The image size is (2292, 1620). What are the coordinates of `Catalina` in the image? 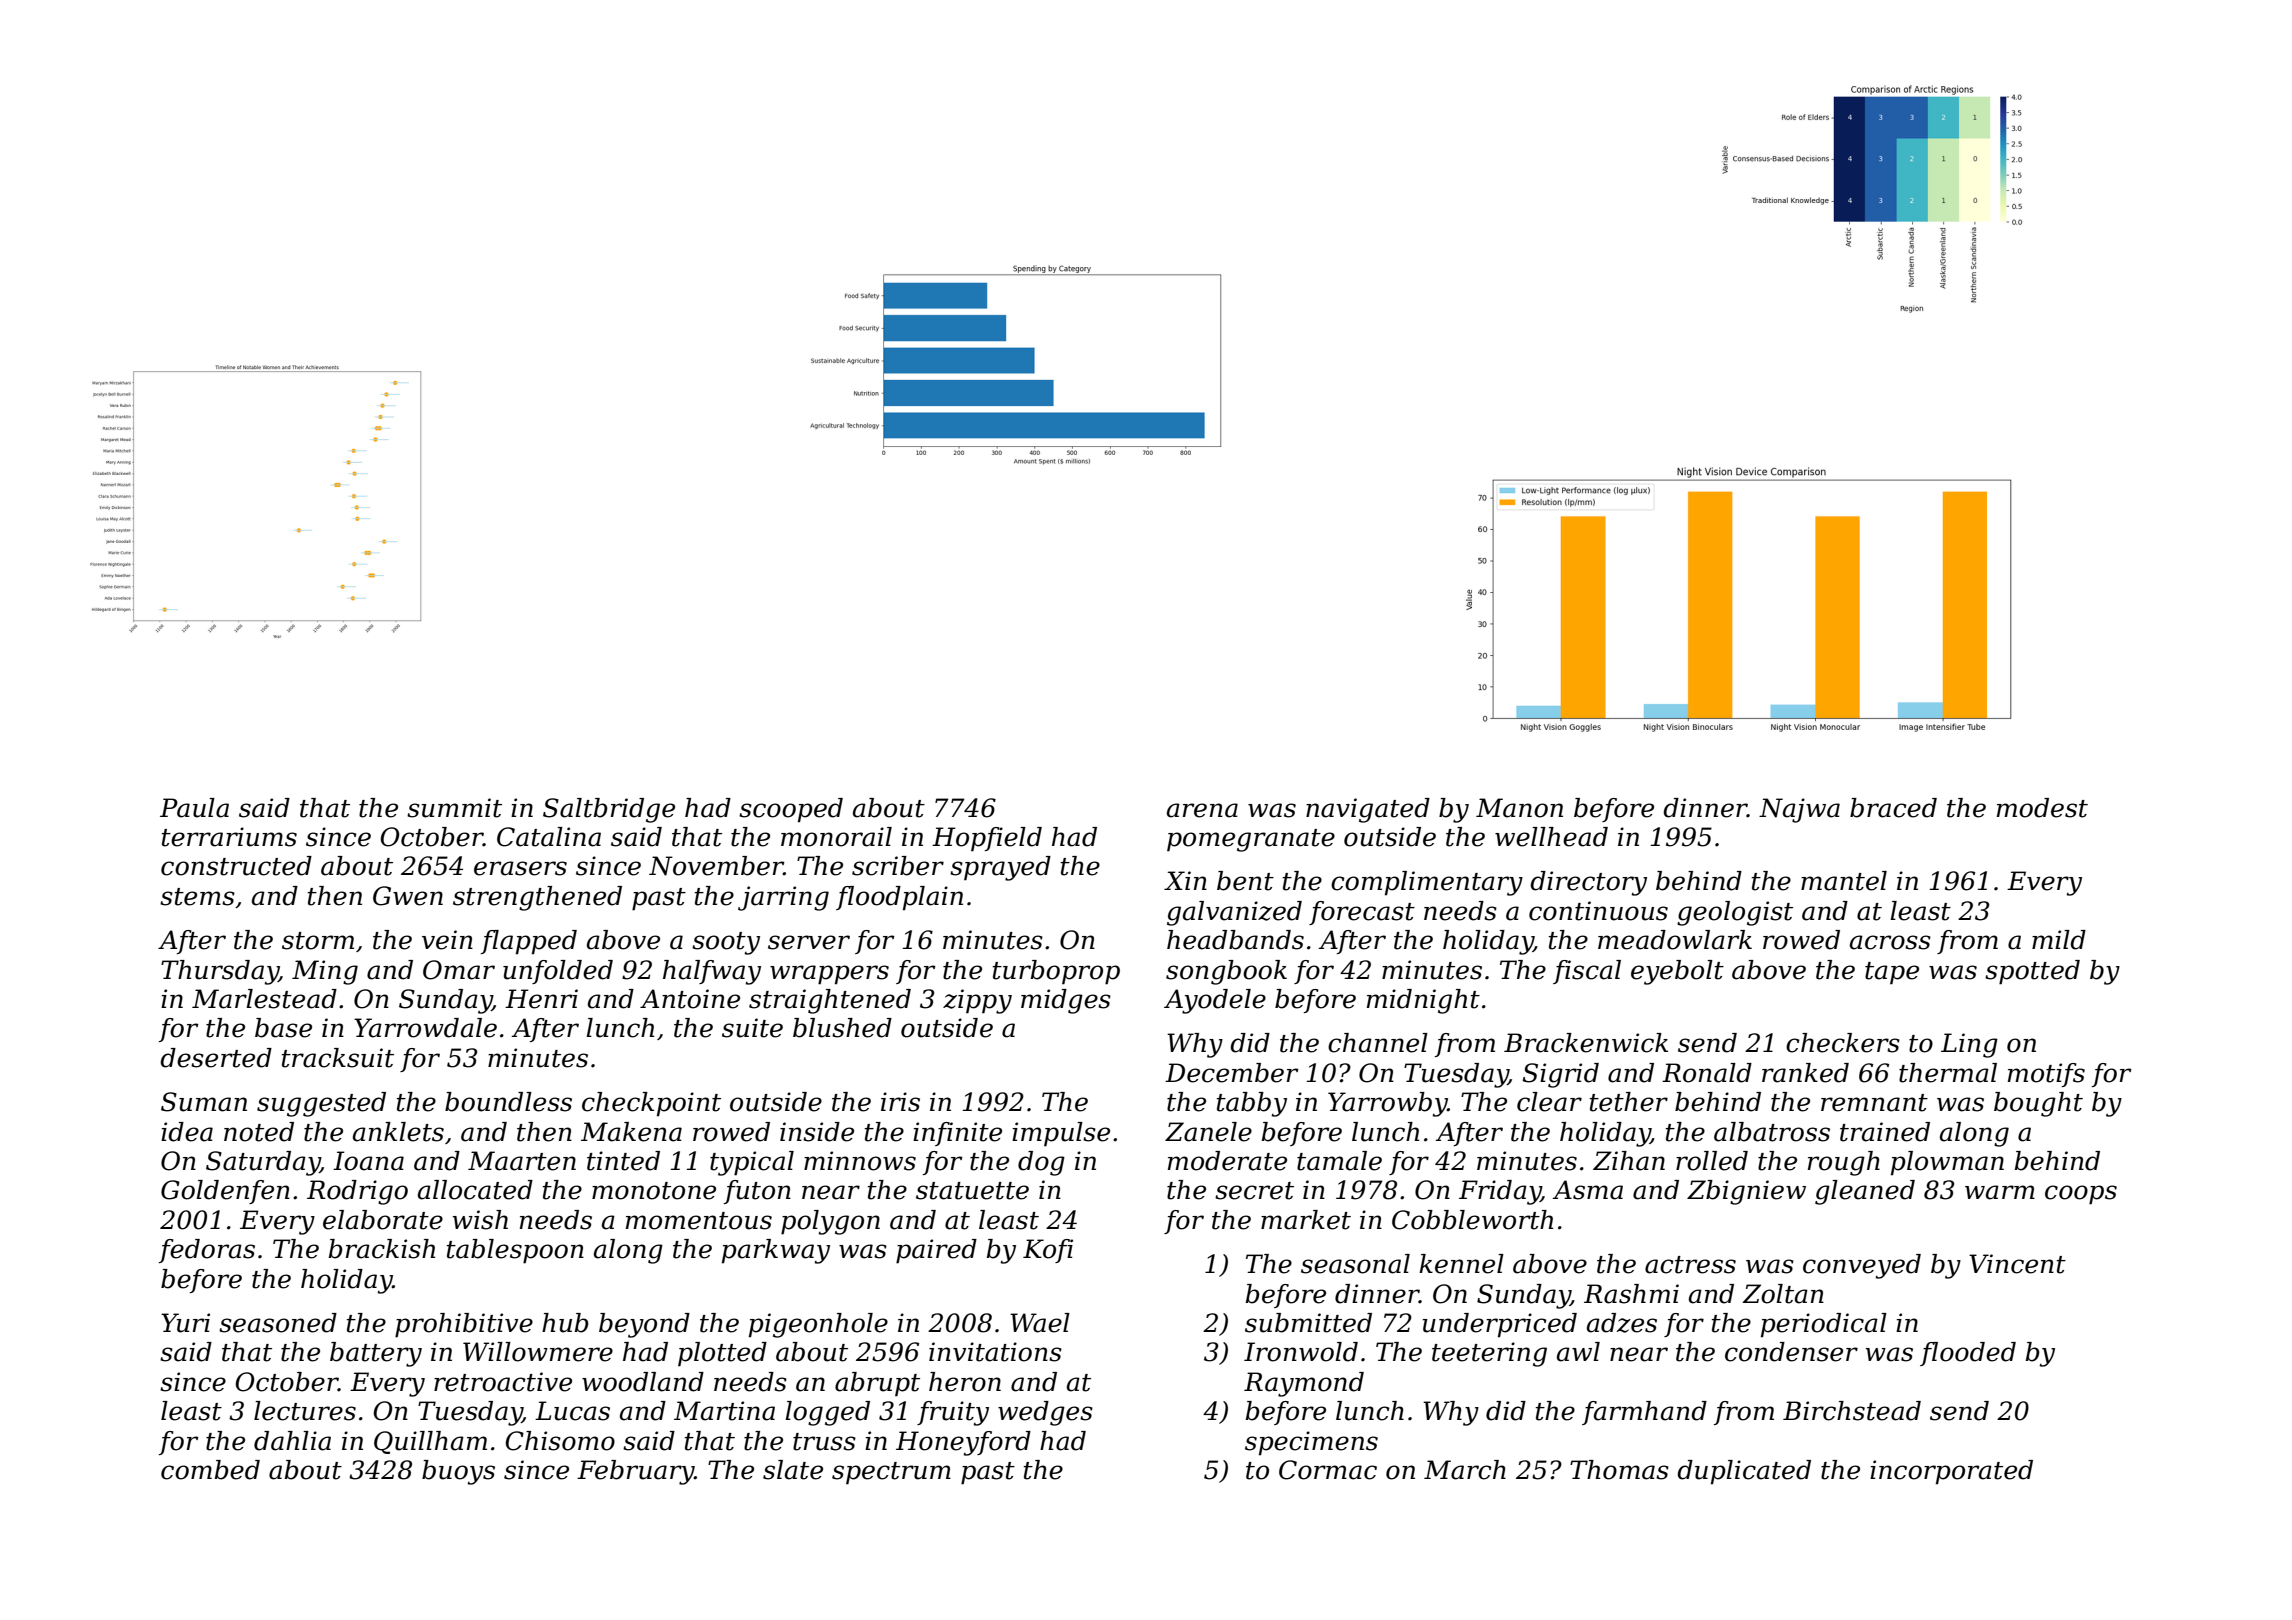 It's located at (549, 837).
